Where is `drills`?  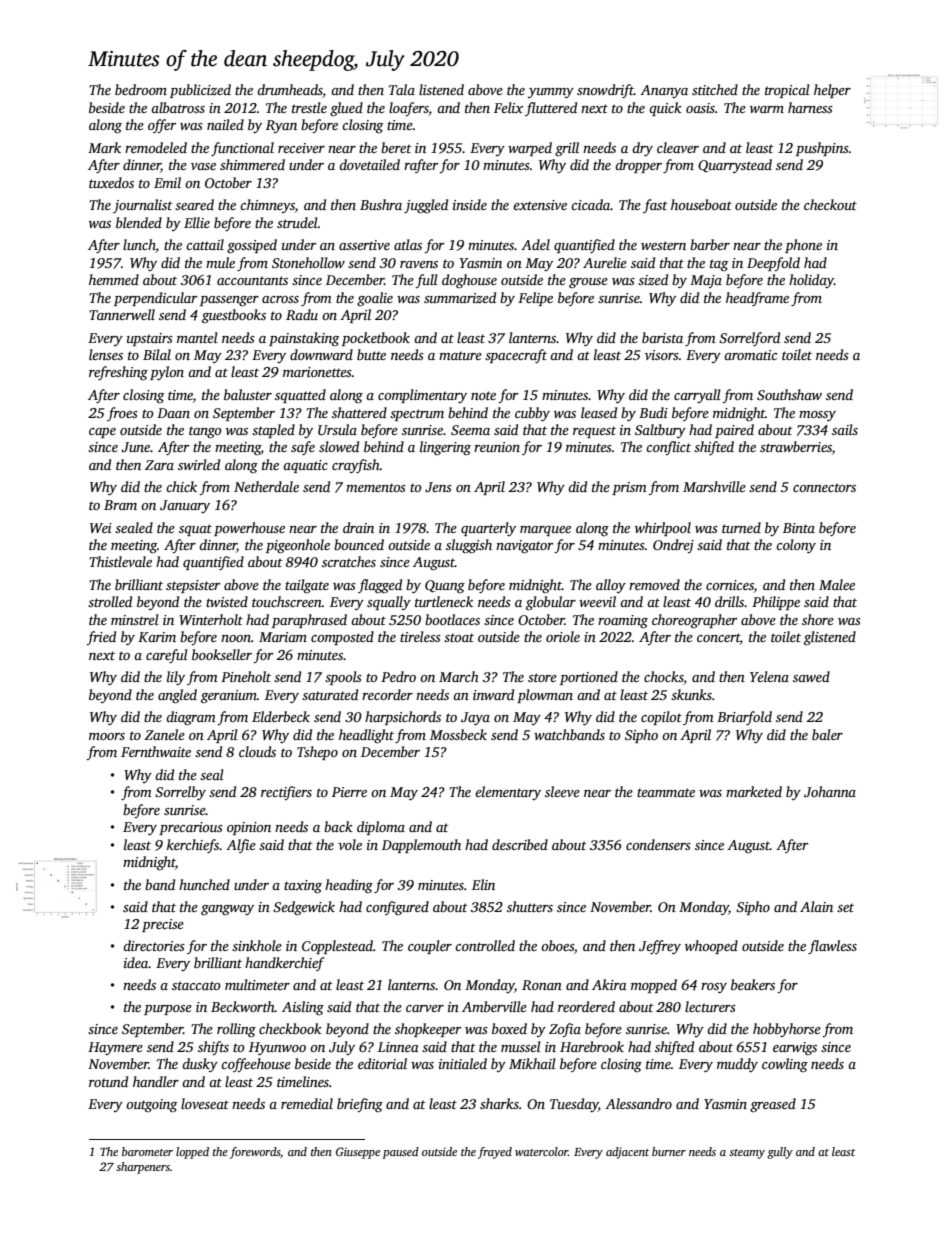 drills is located at coordinates (730, 601).
